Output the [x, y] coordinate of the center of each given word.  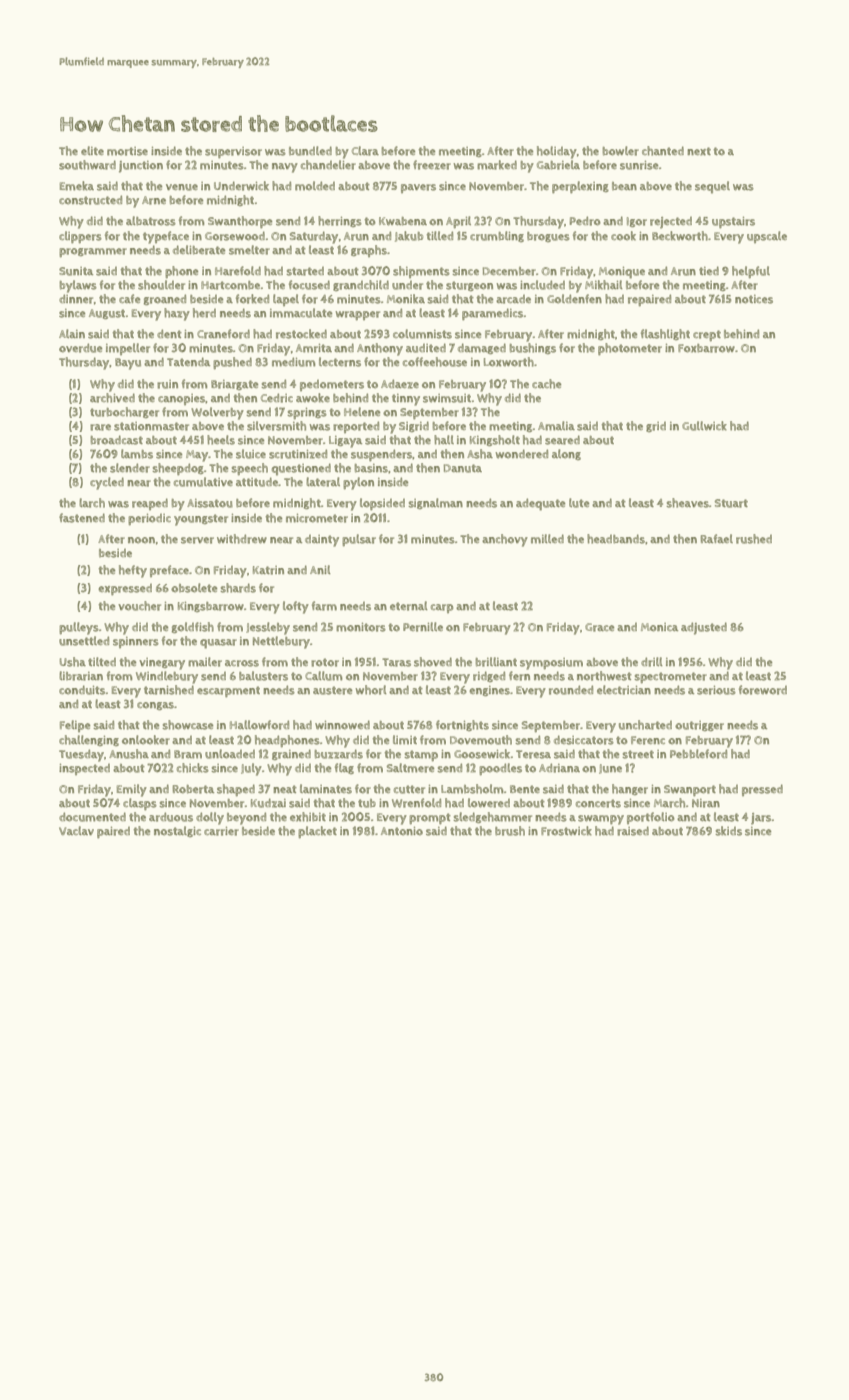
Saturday [314, 237]
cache [547, 384]
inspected [84, 769]
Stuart [731, 503]
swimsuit [447, 398]
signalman [435, 503]
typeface [166, 237]
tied [709, 270]
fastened [82, 518]
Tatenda [188, 361]
